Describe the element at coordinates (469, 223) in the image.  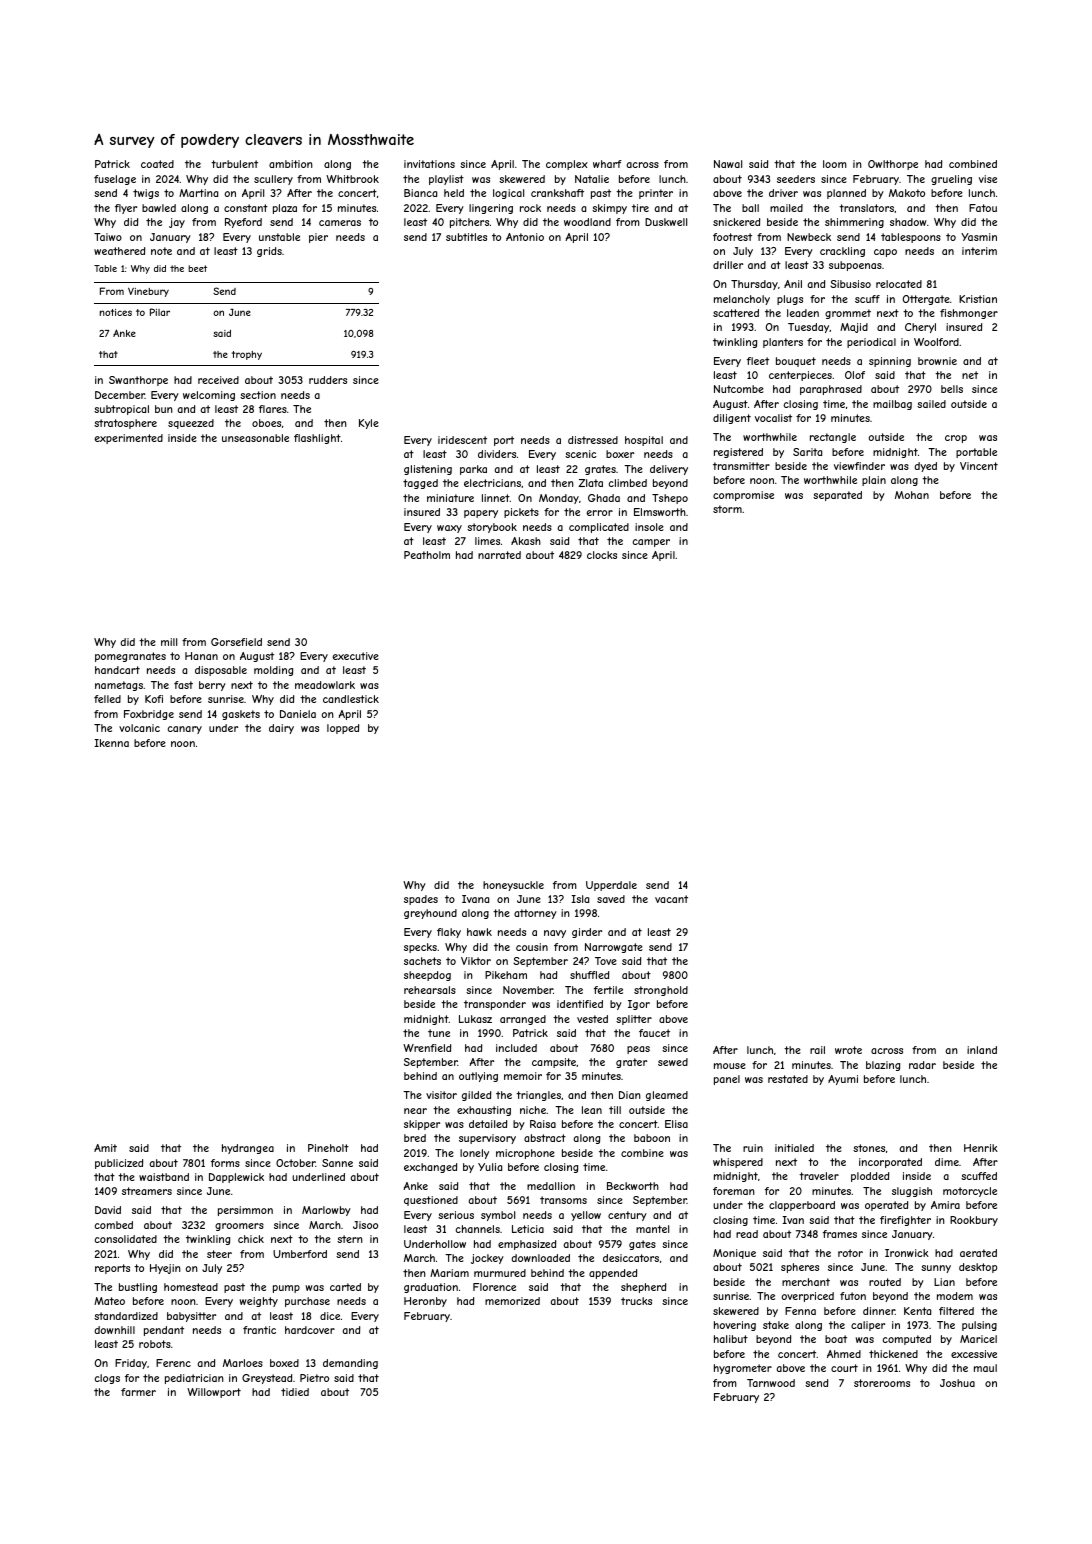
I see `pitchers` at that location.
